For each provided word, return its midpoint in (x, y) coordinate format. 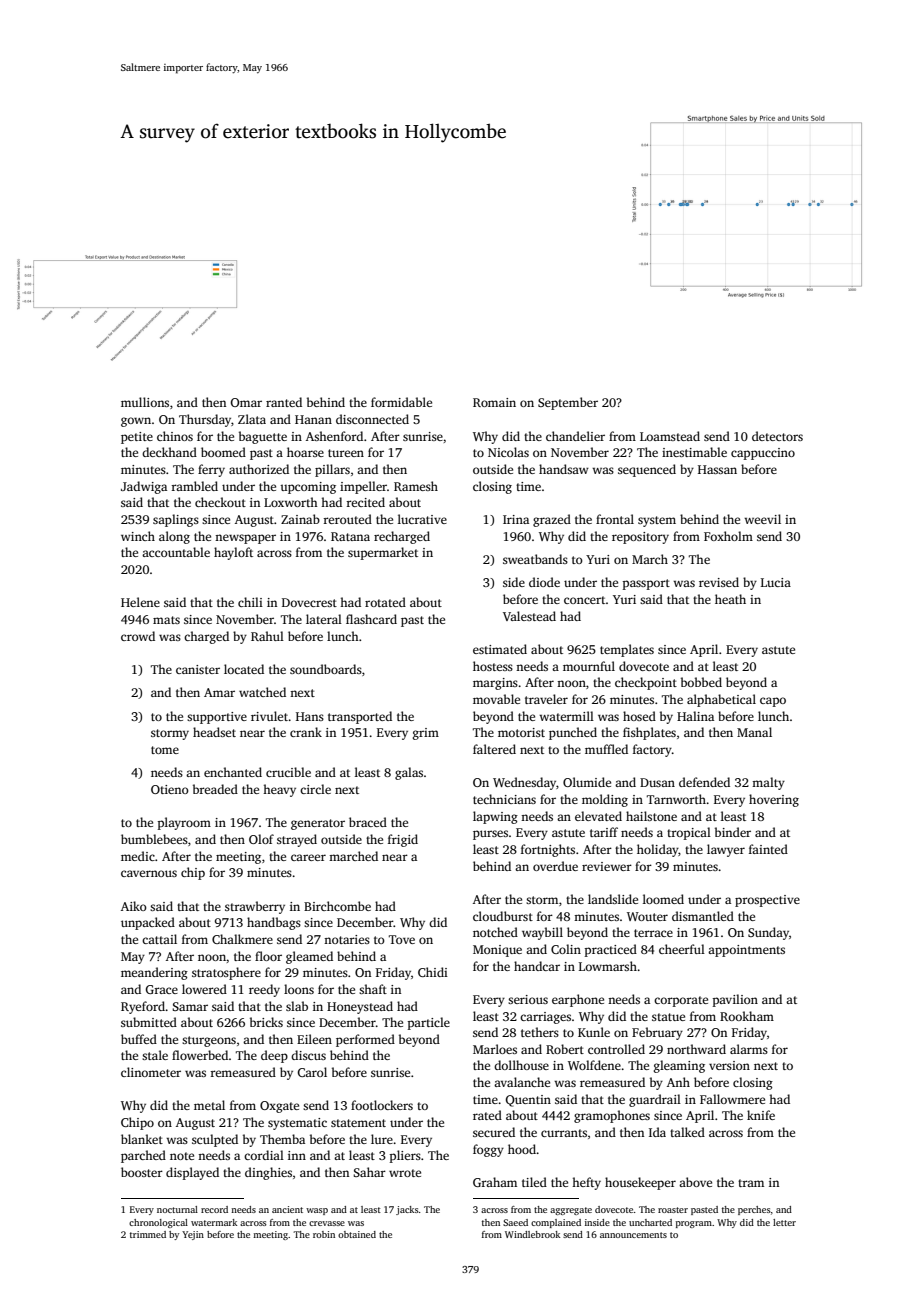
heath (730, 599)
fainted (768, 849)
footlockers (382, 1105)
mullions (145, 402)
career (308, 857)
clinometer (151, 1072)
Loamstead (670, 436)
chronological (158, 1223)
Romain (494, 402)
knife (761, 1115)
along (174, 537)
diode (544, 582)
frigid (403, 840)
